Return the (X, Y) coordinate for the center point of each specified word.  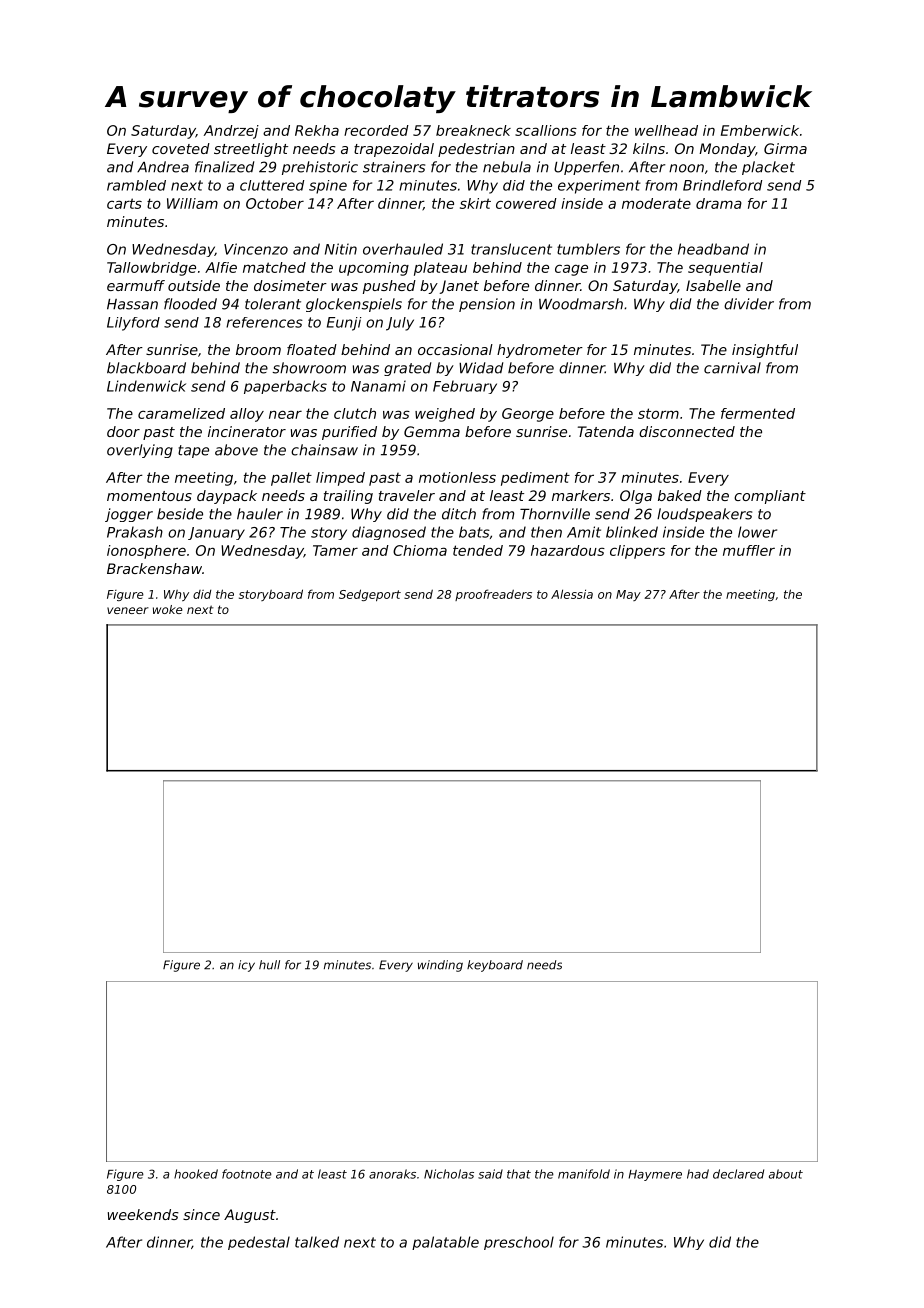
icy (246, 966)
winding (440, 966)
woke (168, 609)
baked (680, 495)
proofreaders (493, 595)
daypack (227, 497)
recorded (376, 130)
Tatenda (606, 431)
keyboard (495, 966)
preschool (519, 1243)
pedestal (259, 1243)
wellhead (666, 130)
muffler (749, 550)
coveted (181, 148)
